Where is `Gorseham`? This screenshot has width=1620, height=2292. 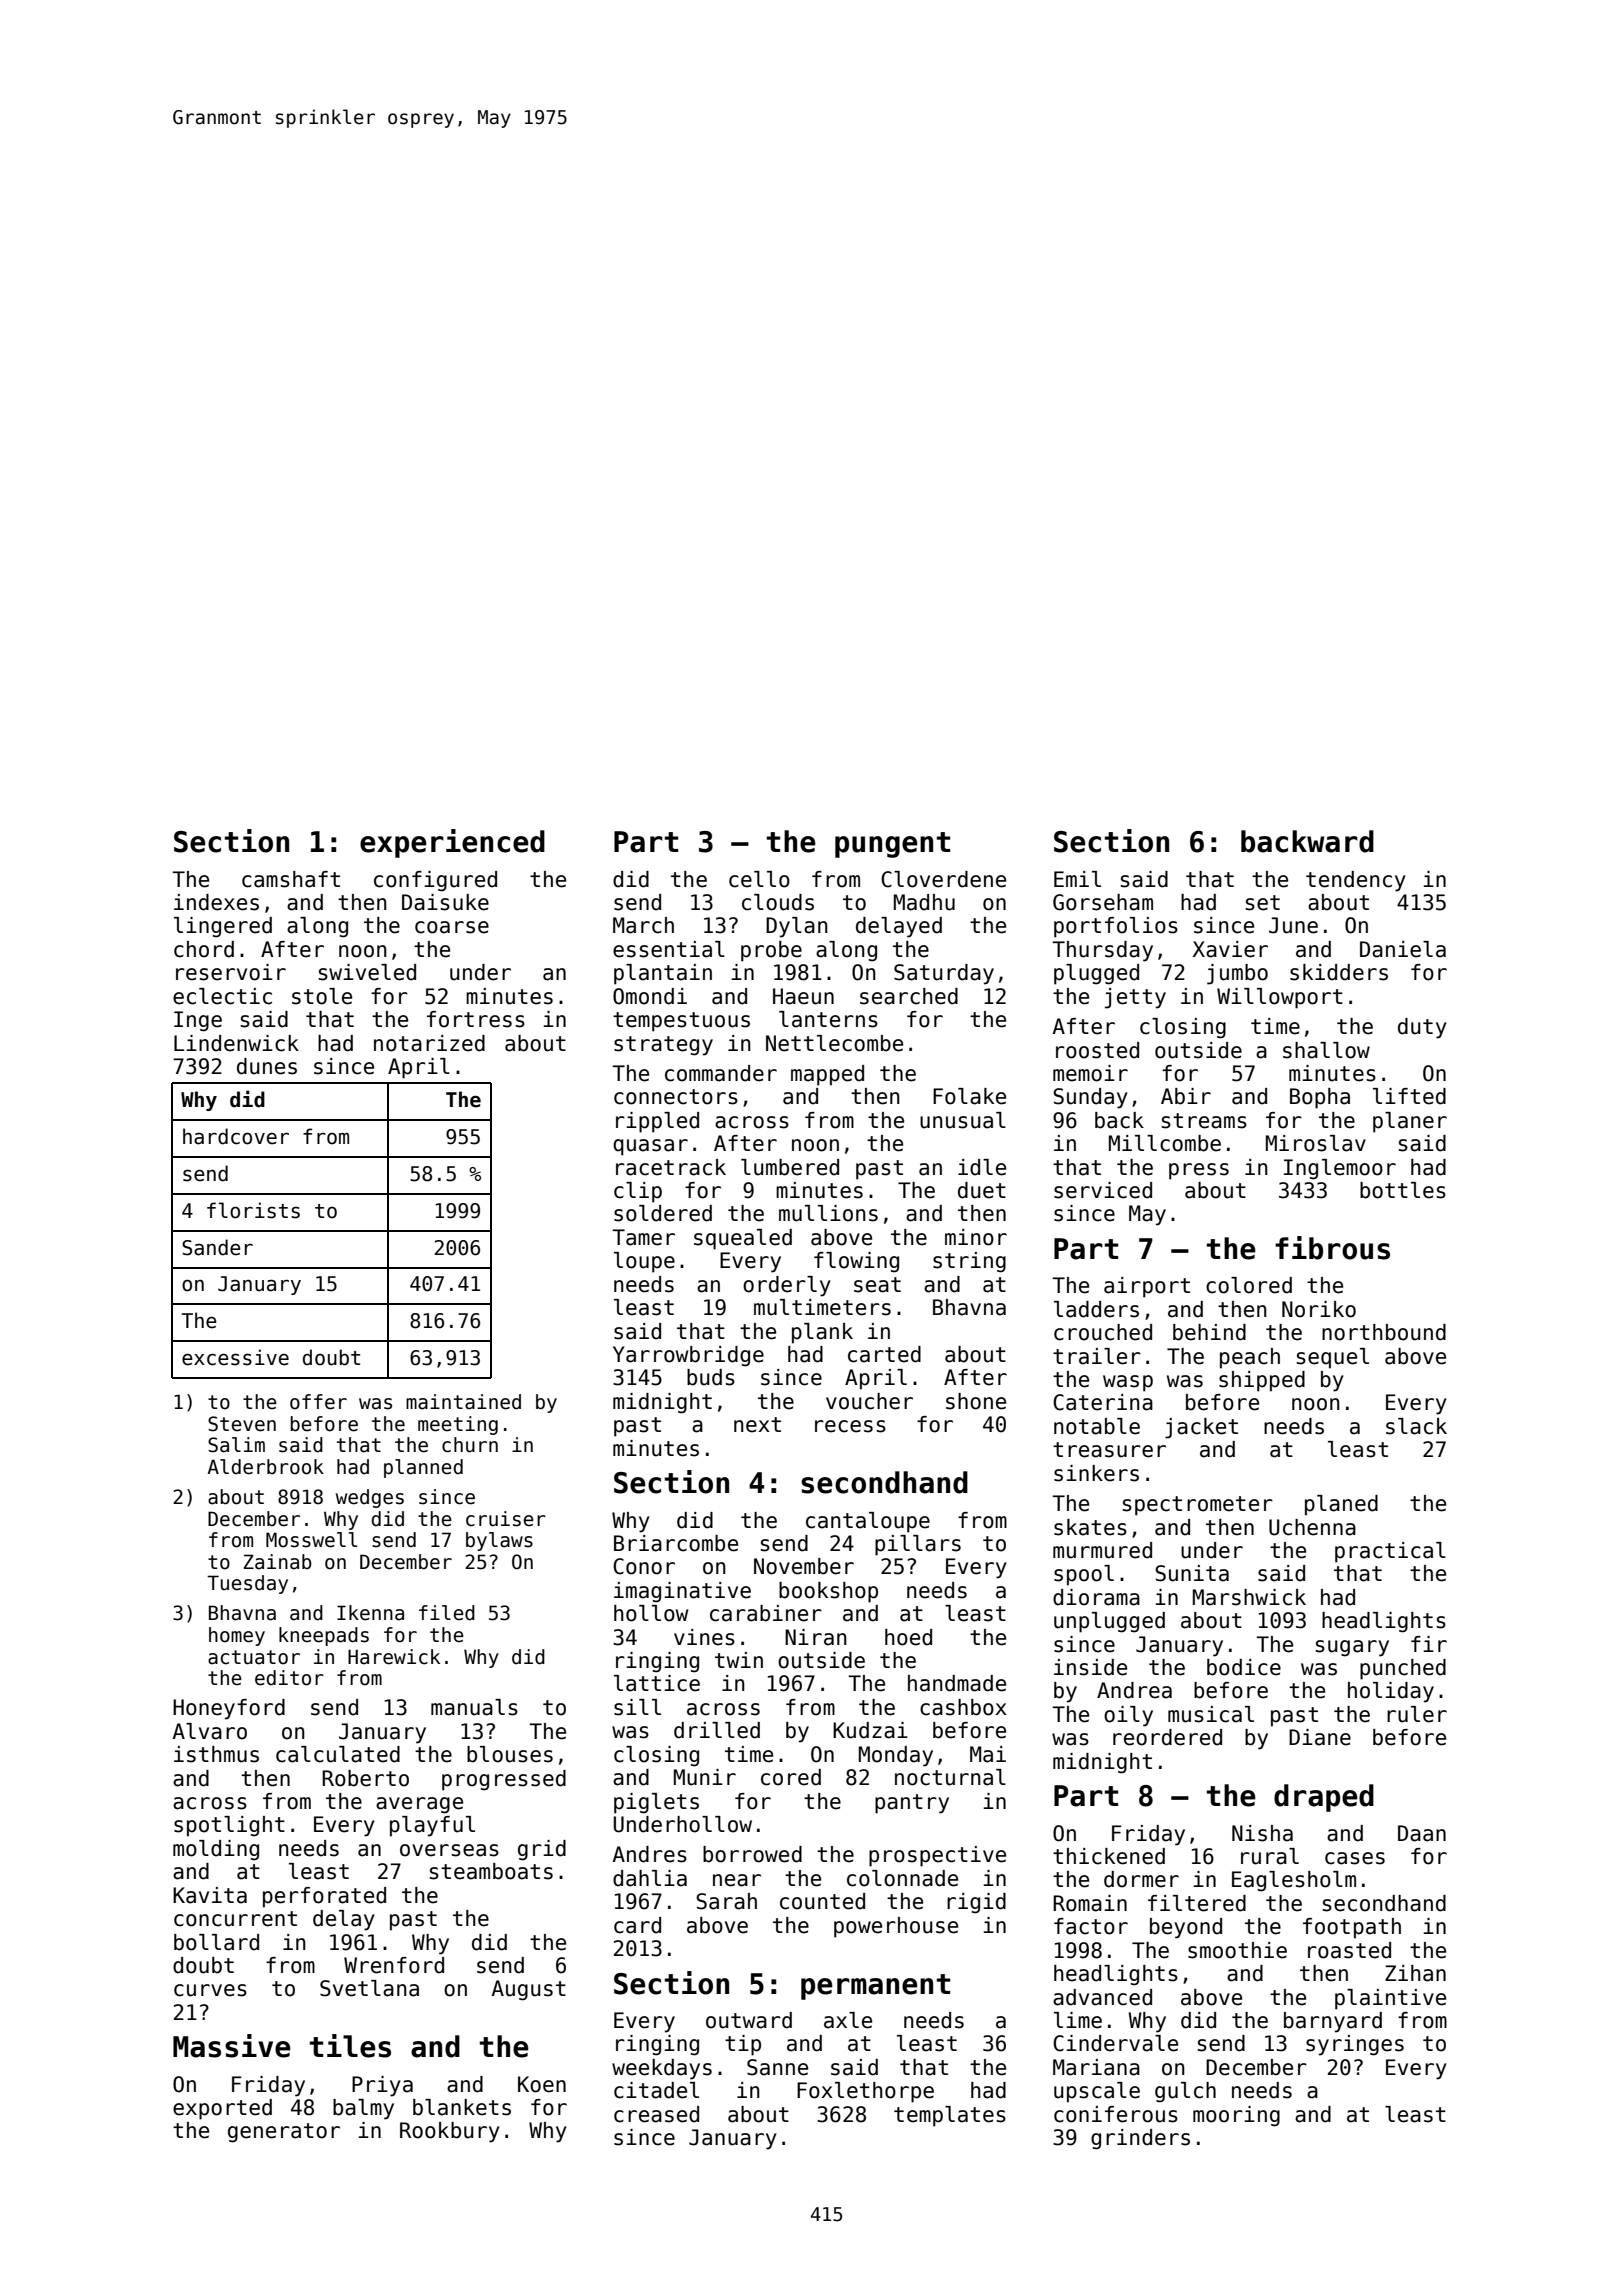
Gorseham is located at coordinates (1103, 902).
